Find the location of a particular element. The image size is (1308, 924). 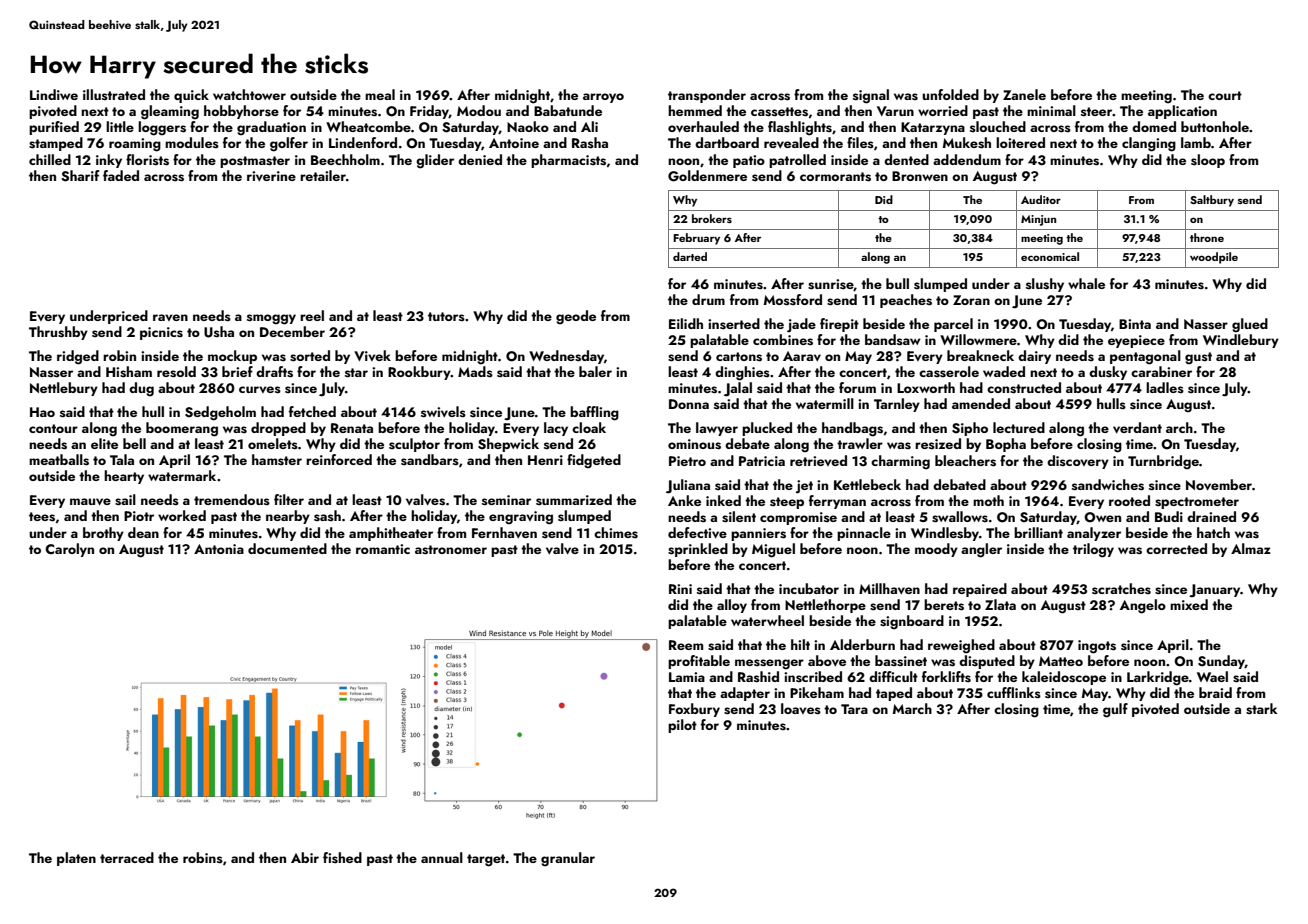

terraced is located at coordinates (127, 857).
